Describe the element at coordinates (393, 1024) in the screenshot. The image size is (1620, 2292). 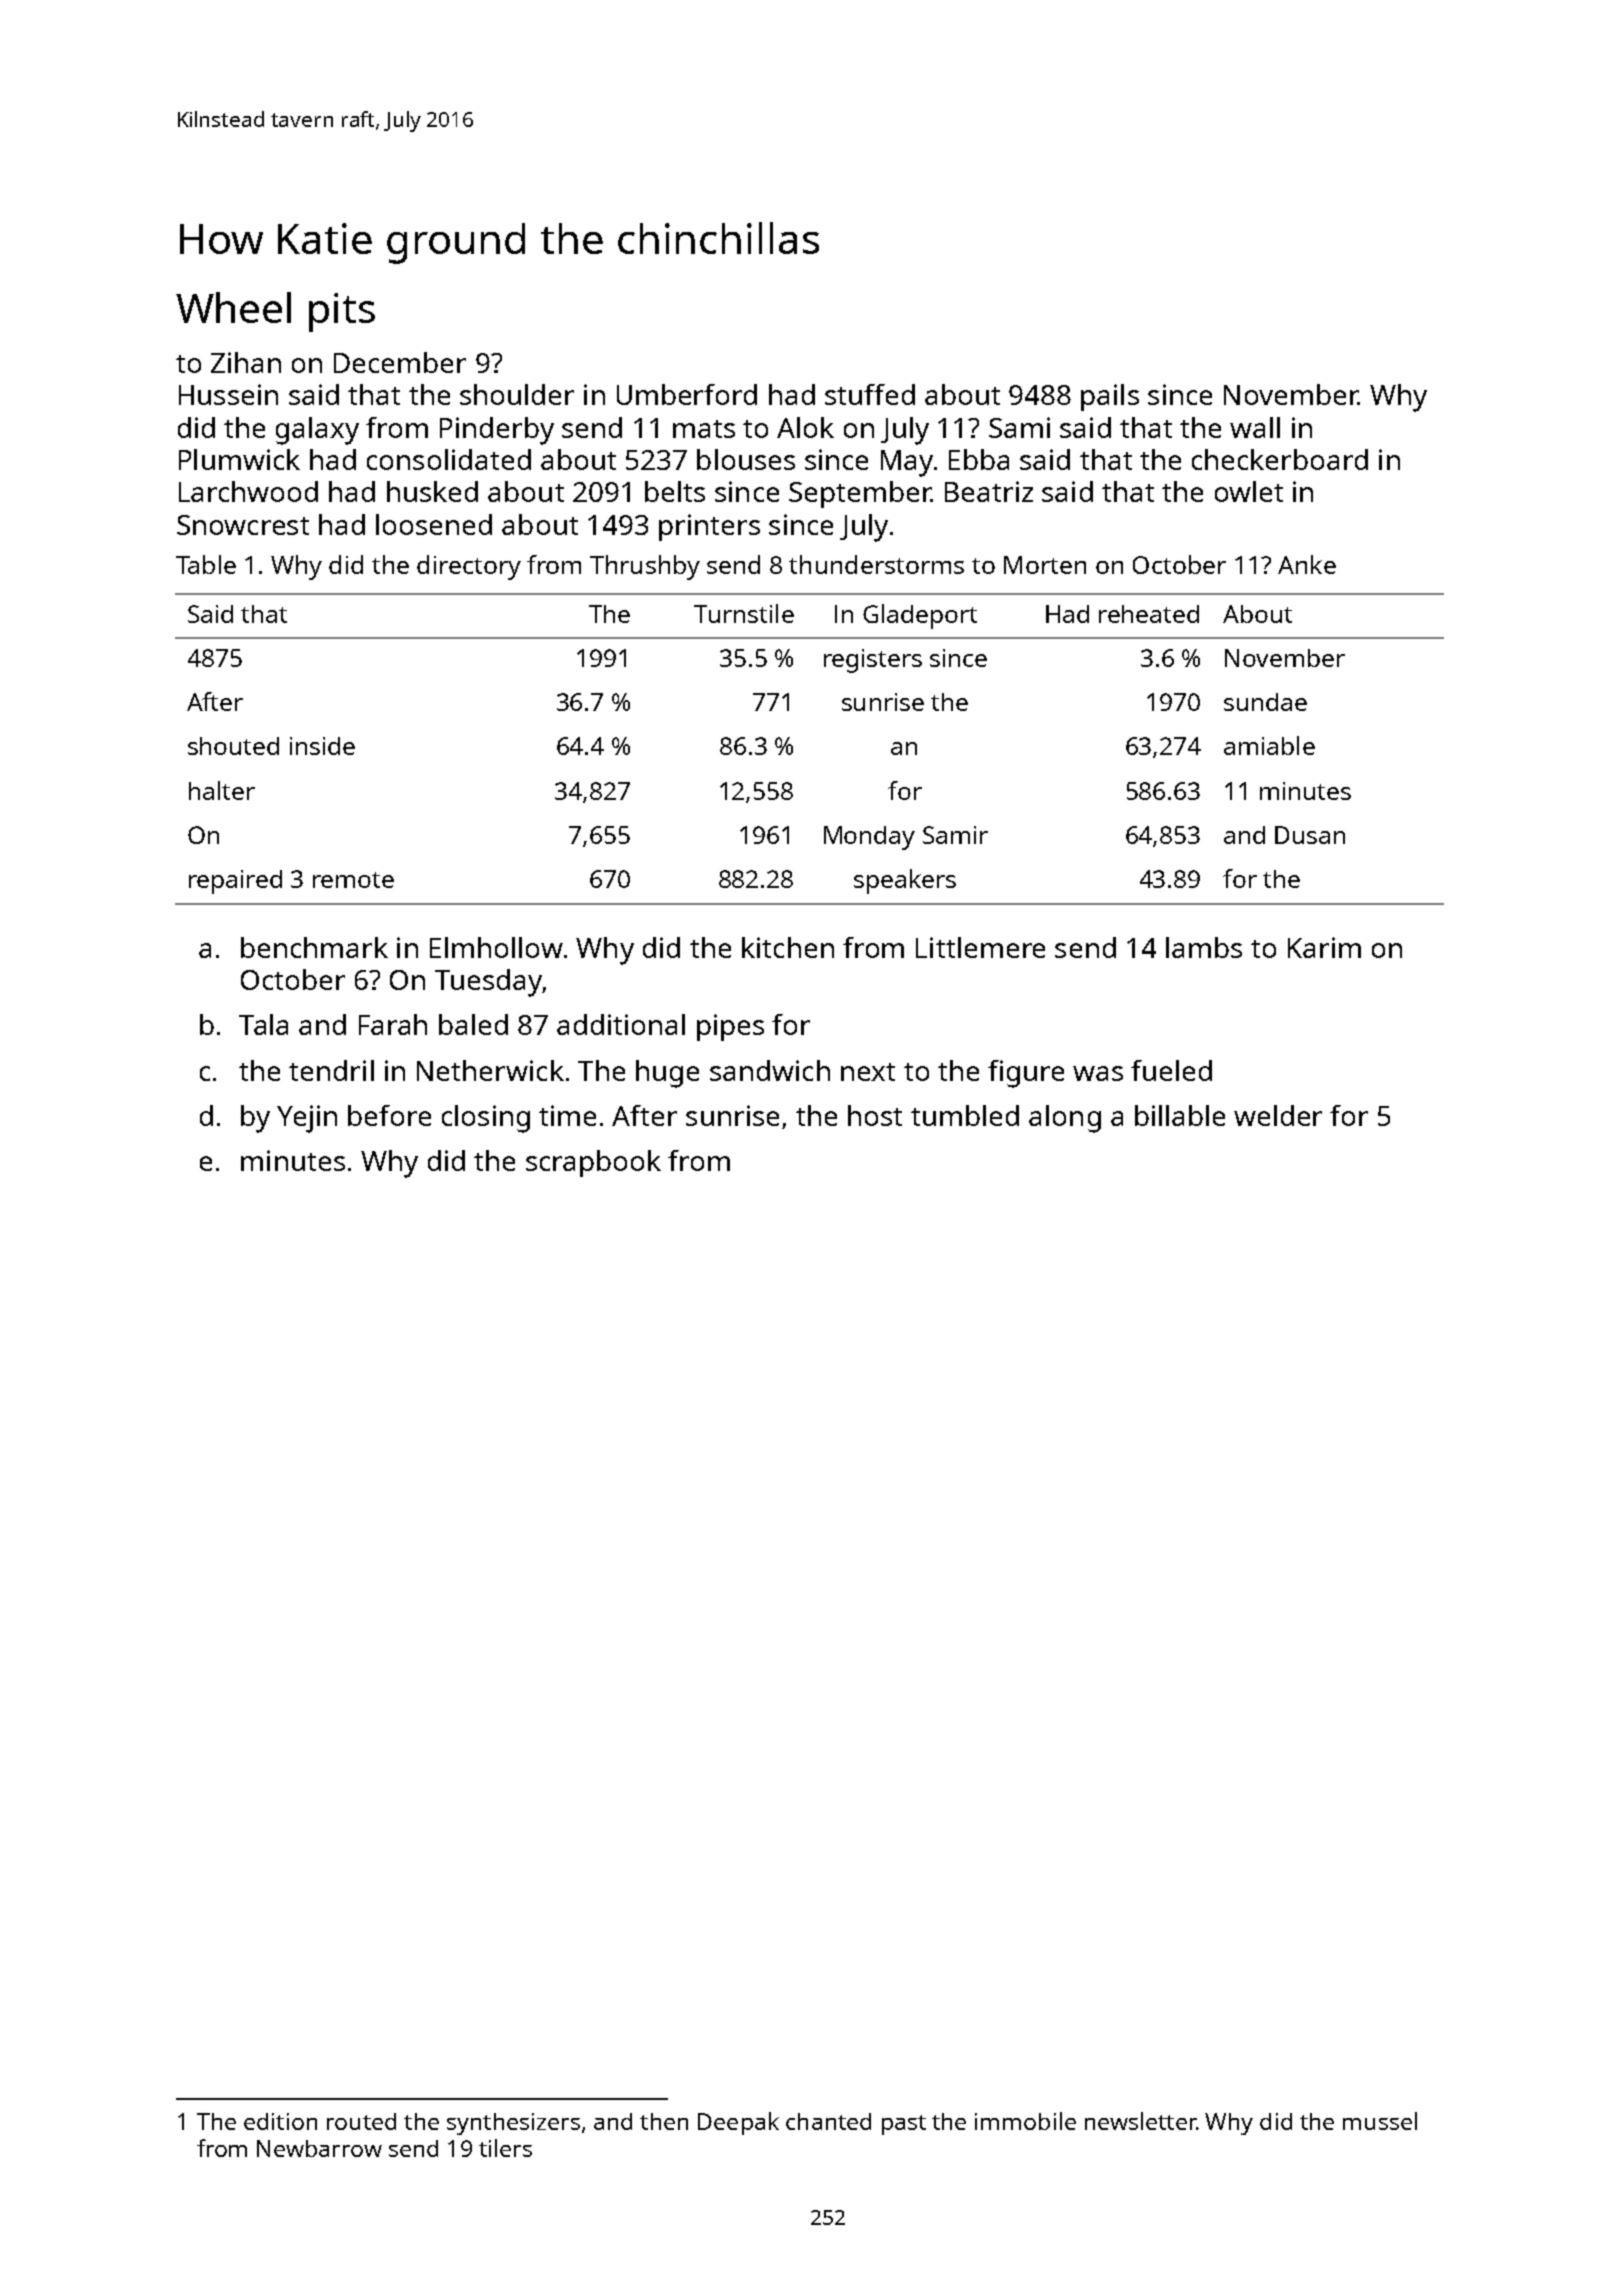
I see `Farah` at that location.
